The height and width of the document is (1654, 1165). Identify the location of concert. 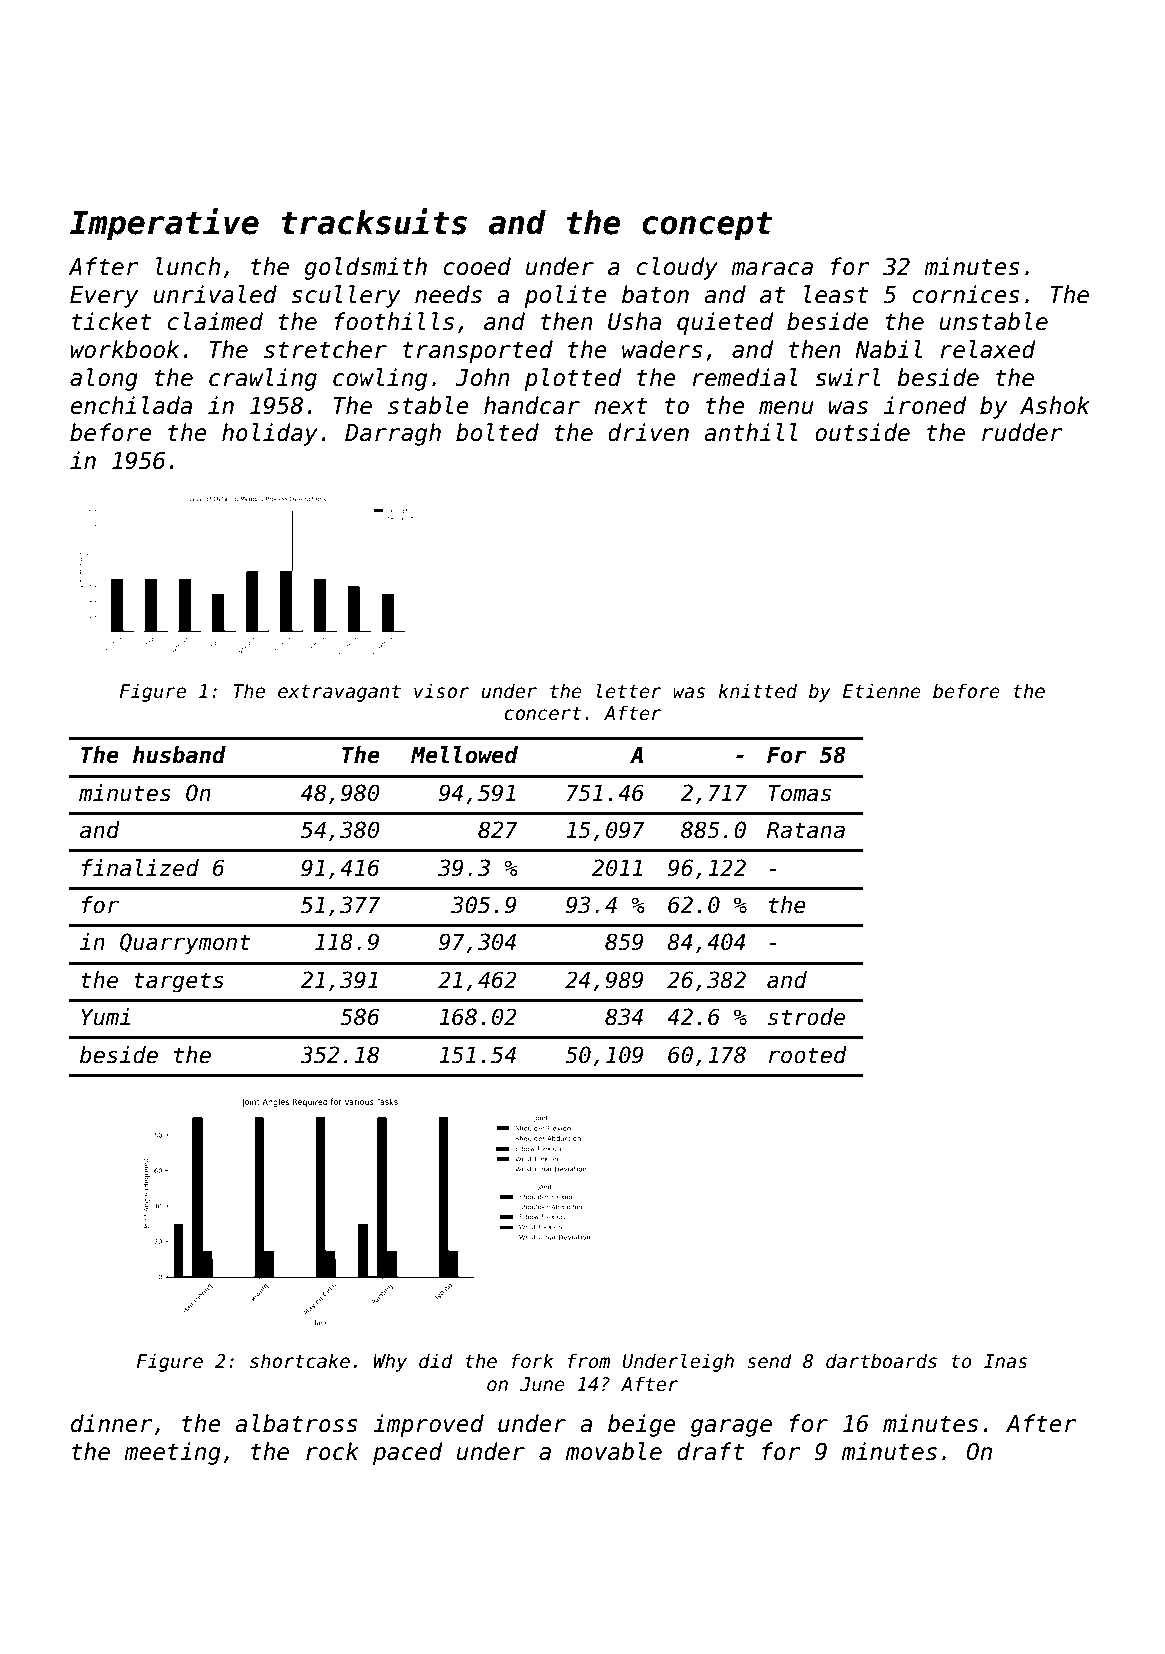
(543, 714).
